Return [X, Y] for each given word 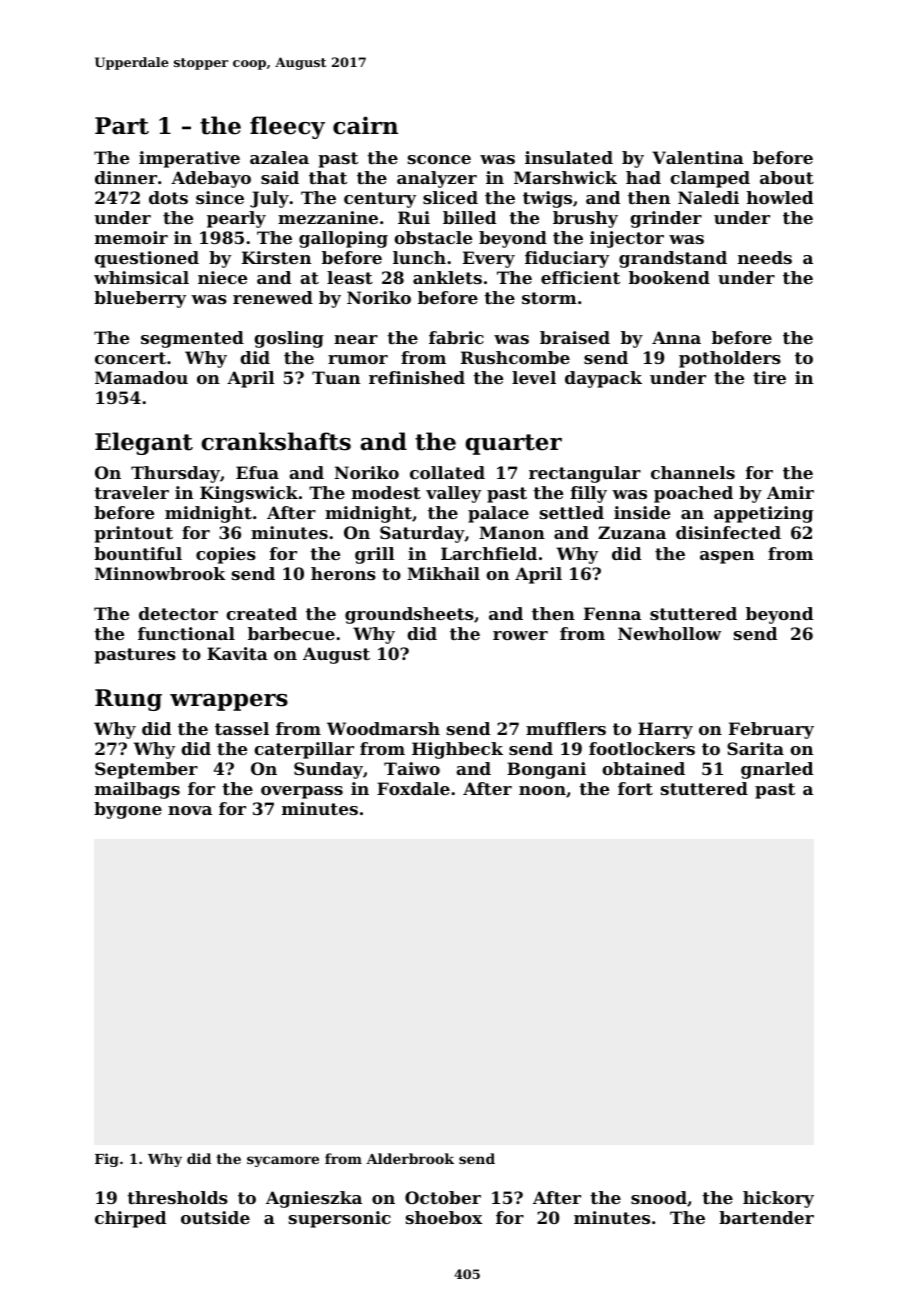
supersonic [340, 1219]
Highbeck [457, 750]
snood [659, 1197]
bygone [128, 810]
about [787, 177]
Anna [676, 337]
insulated [569, 157]
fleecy [287, 127]
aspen [727, 557]
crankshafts [276, 441]
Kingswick [249, 494]
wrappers [229, 702]
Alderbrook [410, 1158]
